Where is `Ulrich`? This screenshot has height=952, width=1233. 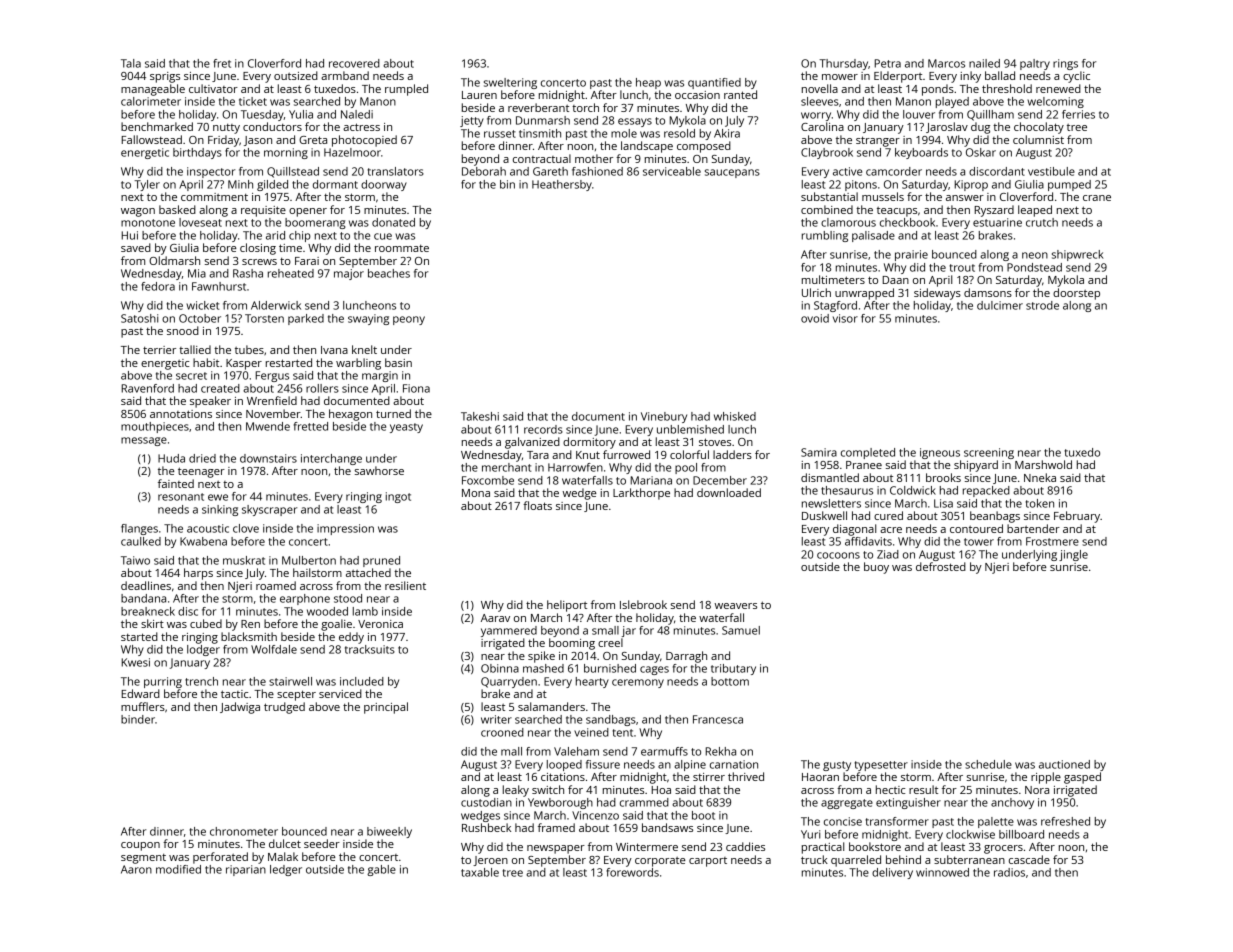 Ulrich is located at coordinates (816, 292).
